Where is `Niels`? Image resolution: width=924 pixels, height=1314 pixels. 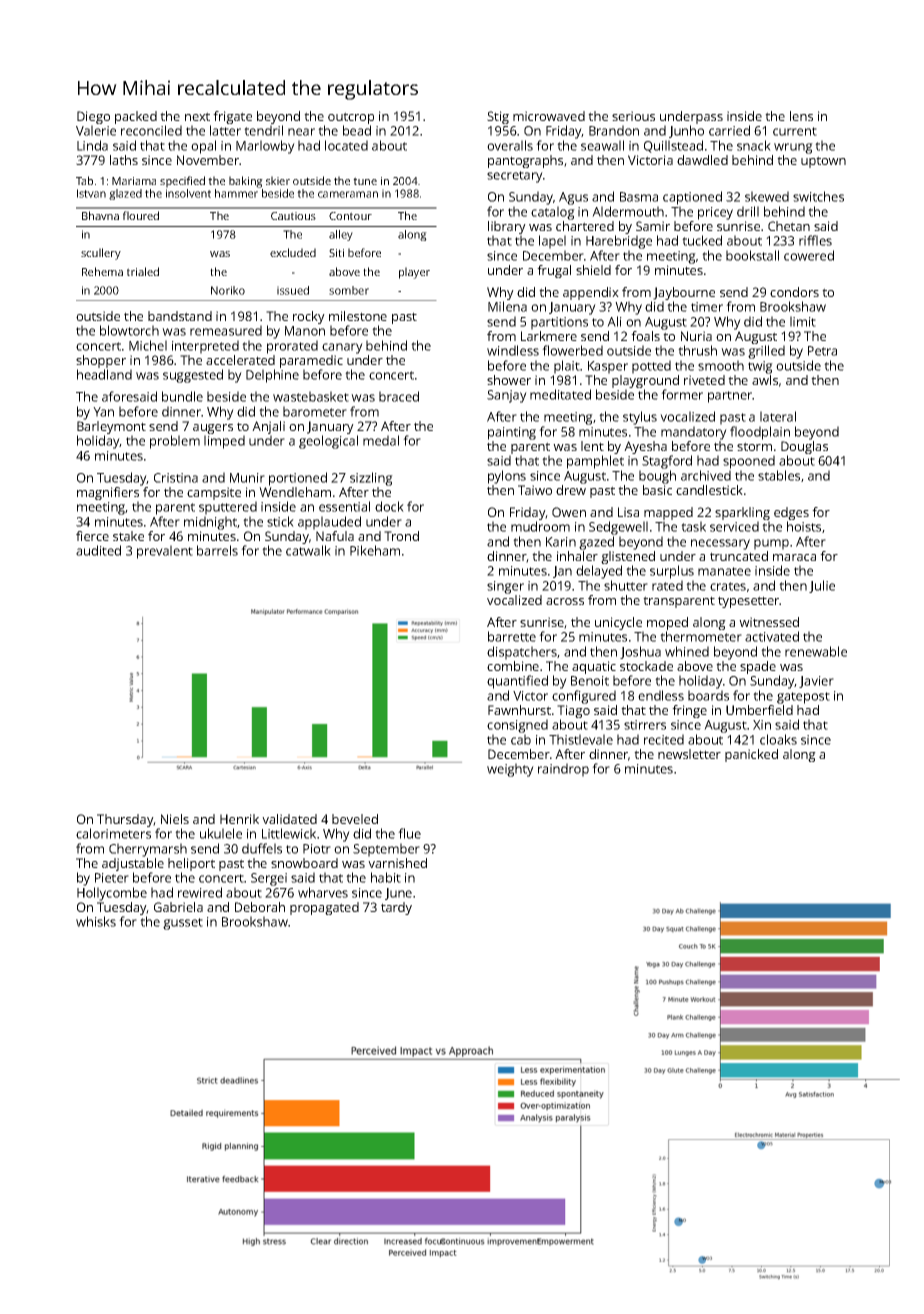 Niels is located at coordinates (175, 819).
